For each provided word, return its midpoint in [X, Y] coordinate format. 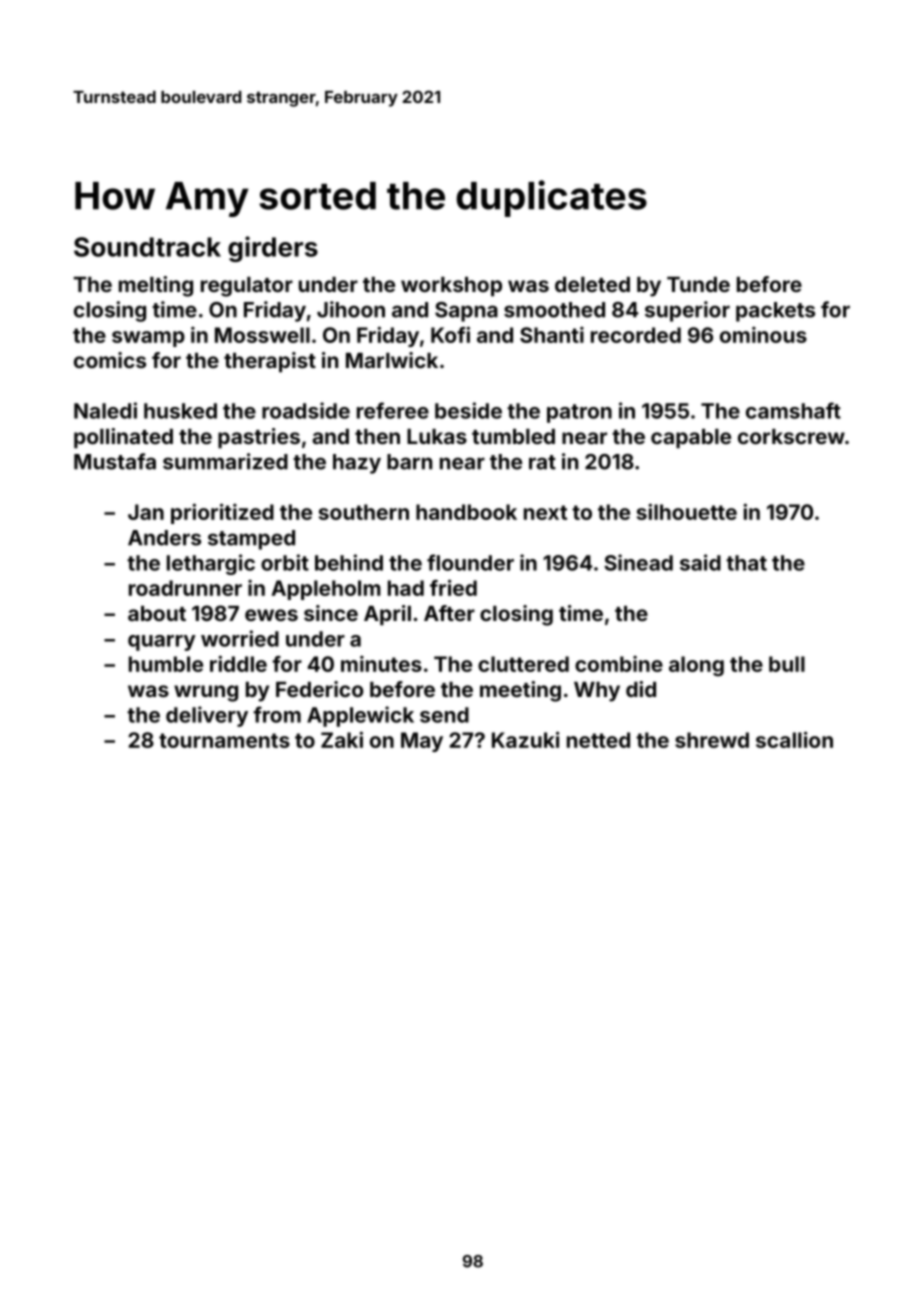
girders [273, 249]
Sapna [466, 312]
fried [453, 587]
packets [775, 312]
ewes [271, 615]
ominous [763, 334]
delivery [207, 716]
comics [110, 360]
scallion [794, 739]
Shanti [552, 334]
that [746, 563]
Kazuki [525, 739]
